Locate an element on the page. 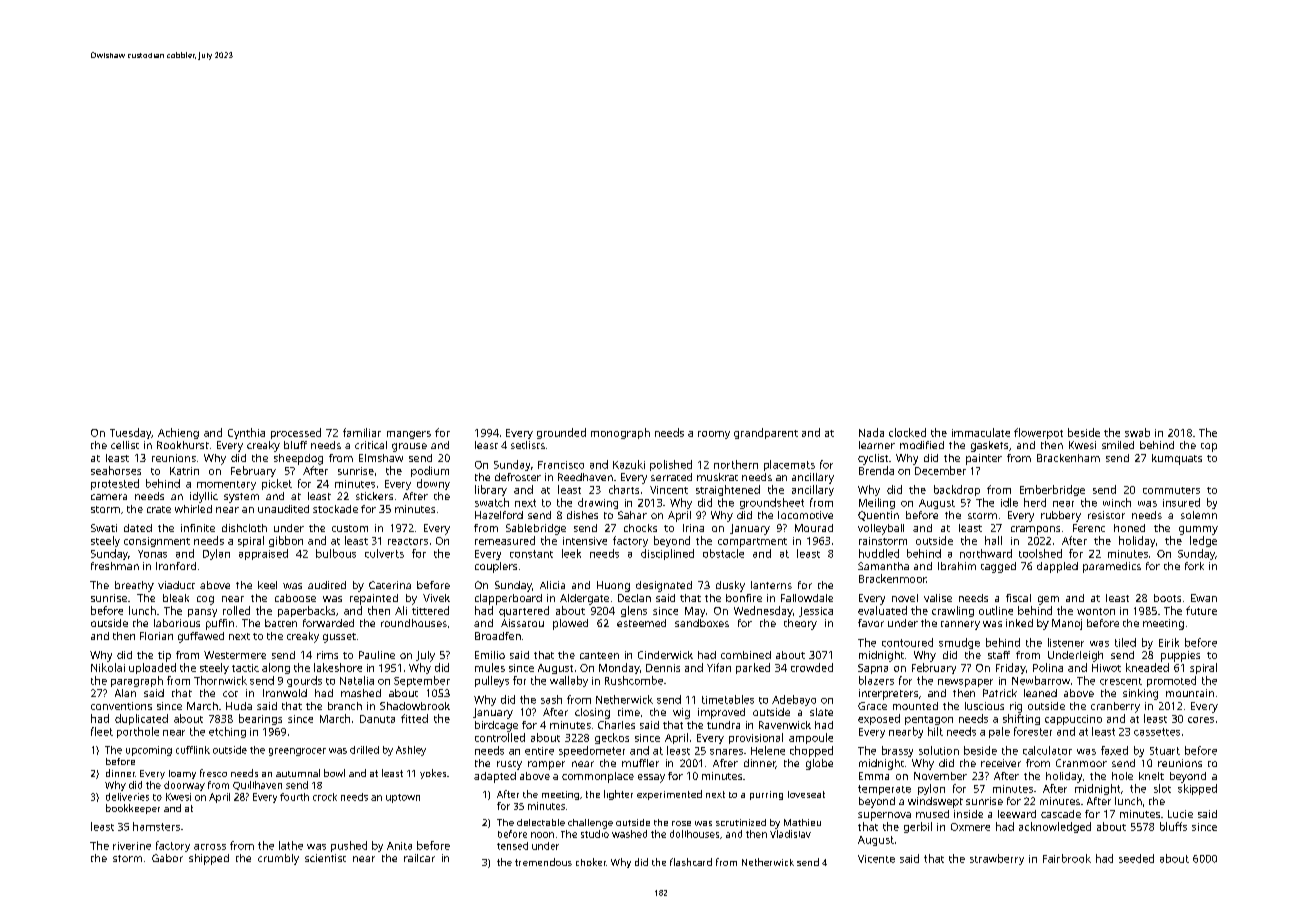  sash is located at coordinates (551, 699).
